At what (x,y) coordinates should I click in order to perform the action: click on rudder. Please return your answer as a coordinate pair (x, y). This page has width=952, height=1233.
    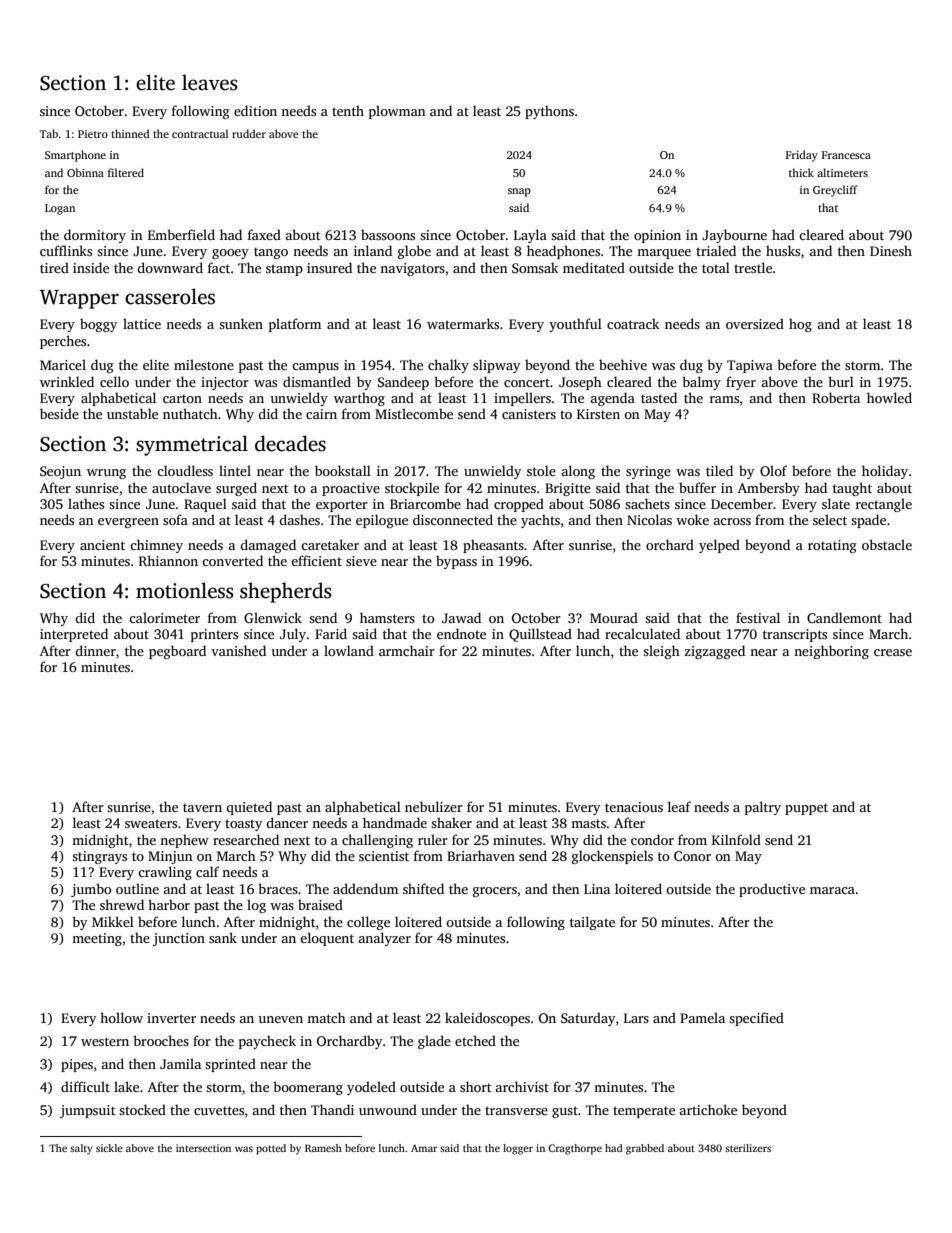
    Looking at the image, I should click on (249, 133).
